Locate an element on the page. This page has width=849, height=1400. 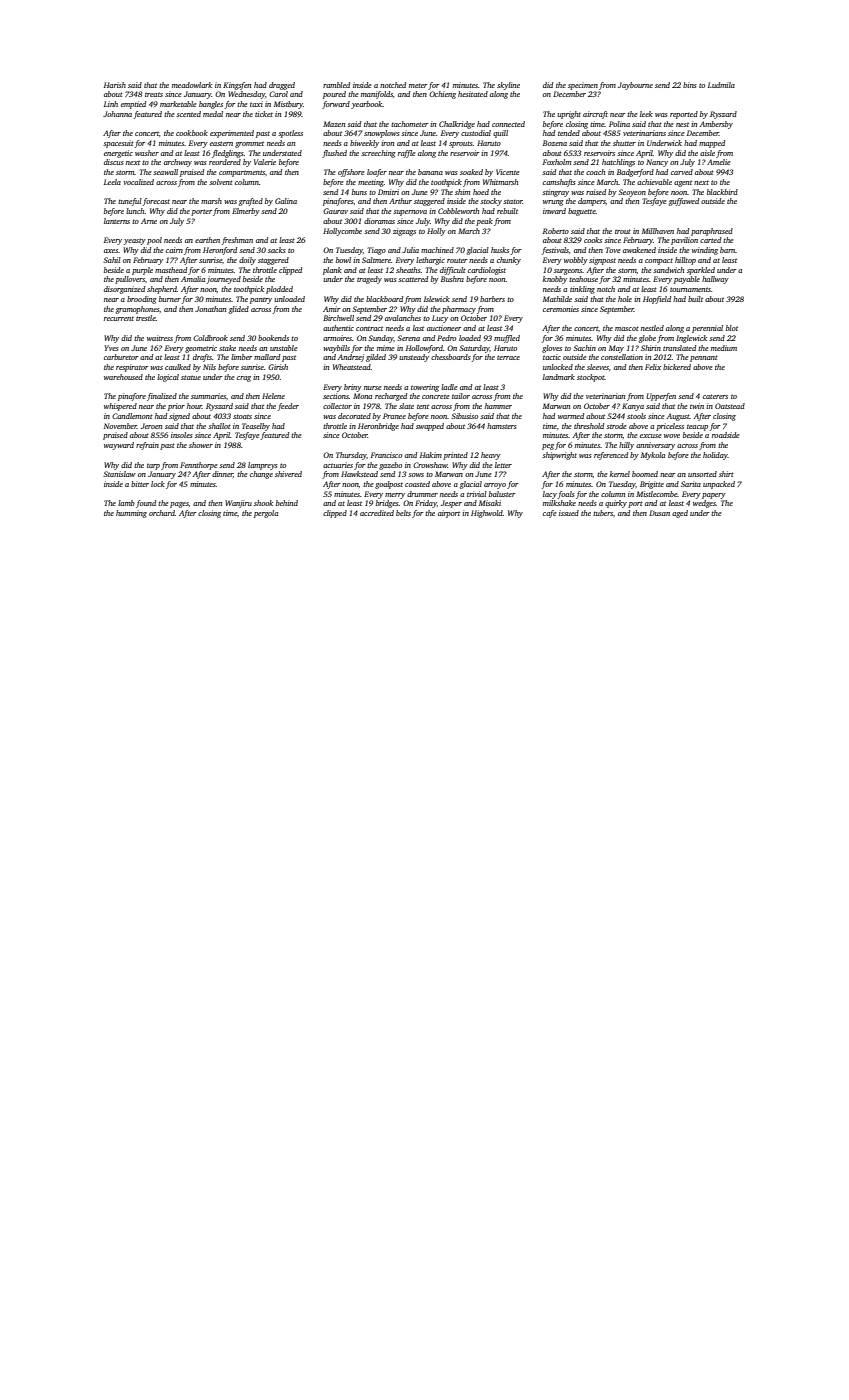
glided is located at coordinates (238, 310).
